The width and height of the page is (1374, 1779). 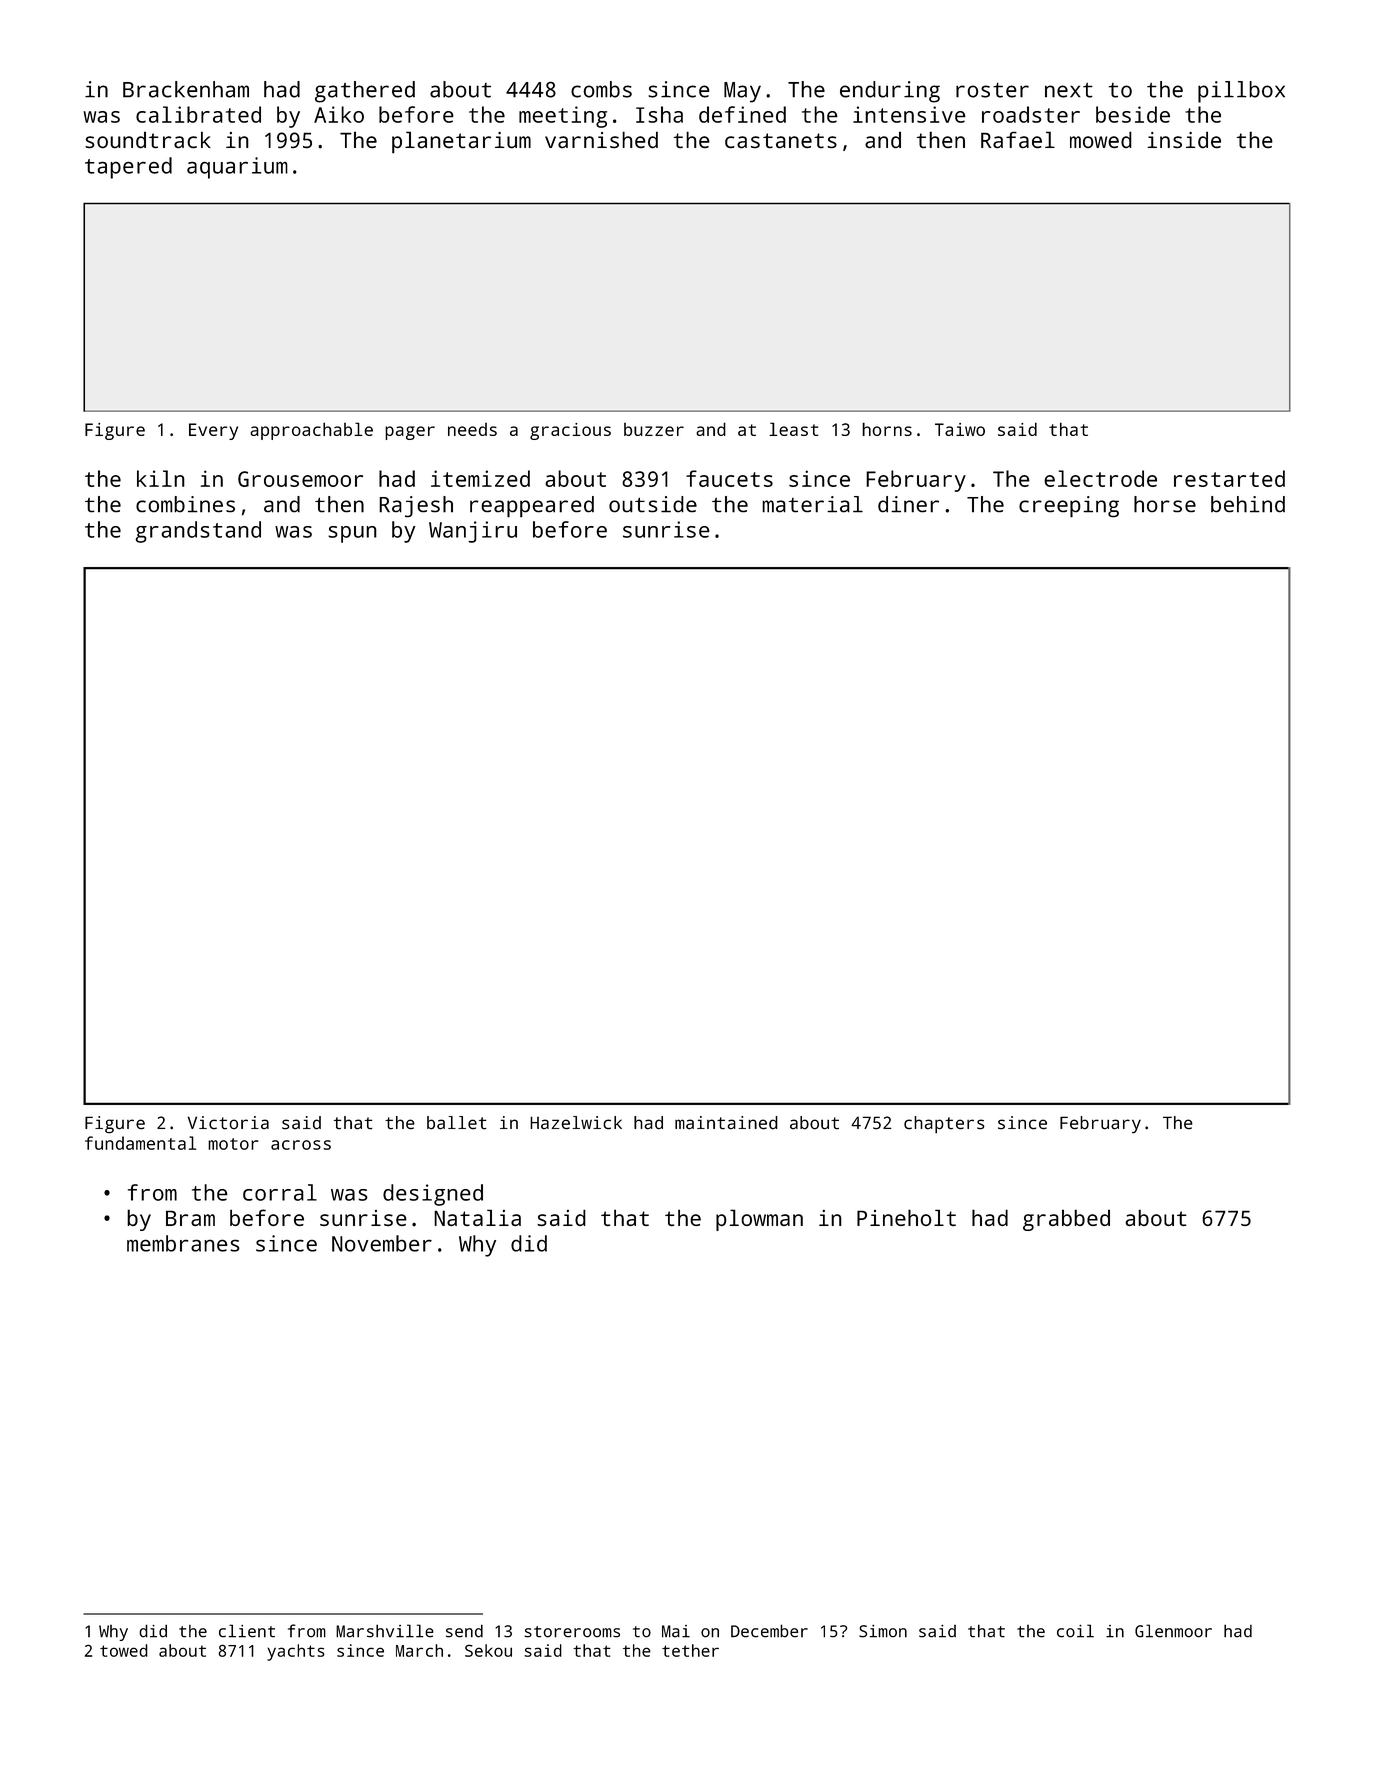 What do you see at coordinates (572, 1632) in the page?
I see `storerooms` at bounding box center [572, 1632].
